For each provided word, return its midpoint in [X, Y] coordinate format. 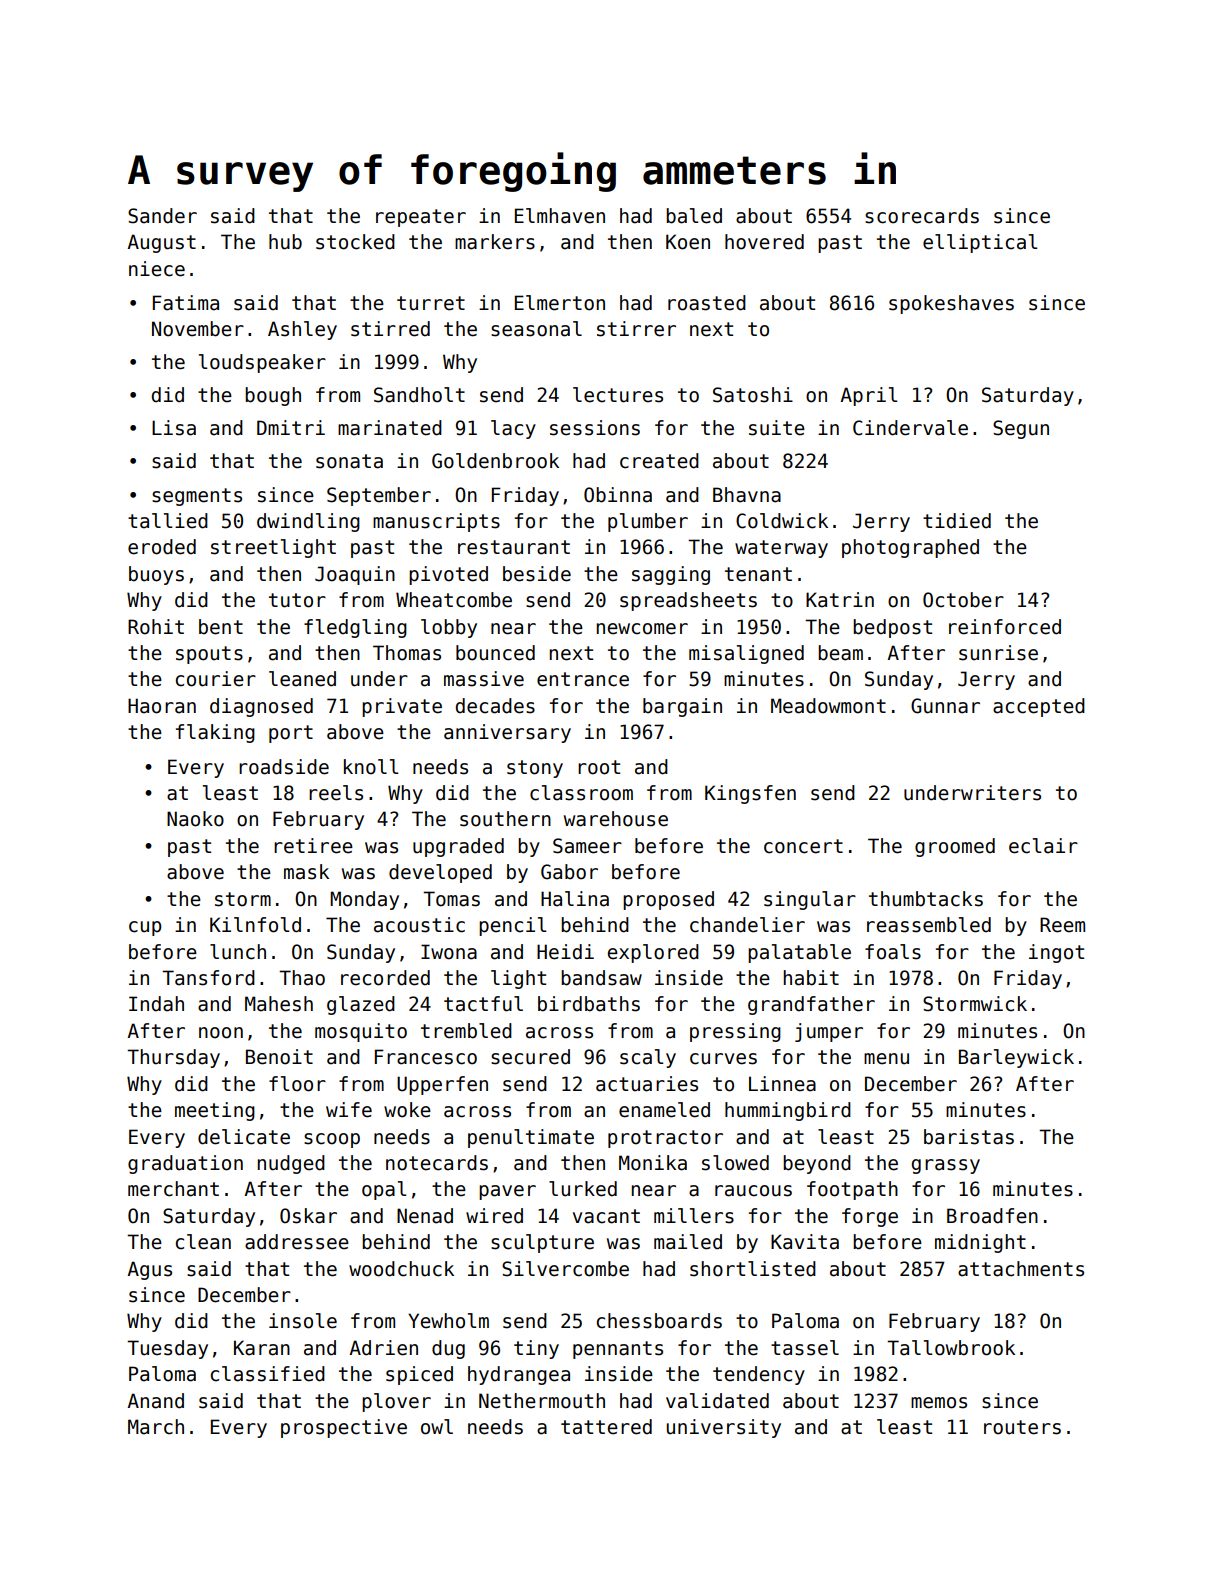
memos [939, 1403]
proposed [668, 900]
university [724, 1428]
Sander [162, 216]
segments [197, 497]
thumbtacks [926, 899]
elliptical [980, 243]
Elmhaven [560, 216]
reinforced [1005, 627]
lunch [238, 952]
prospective [344, 1428]
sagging [671, 575]
